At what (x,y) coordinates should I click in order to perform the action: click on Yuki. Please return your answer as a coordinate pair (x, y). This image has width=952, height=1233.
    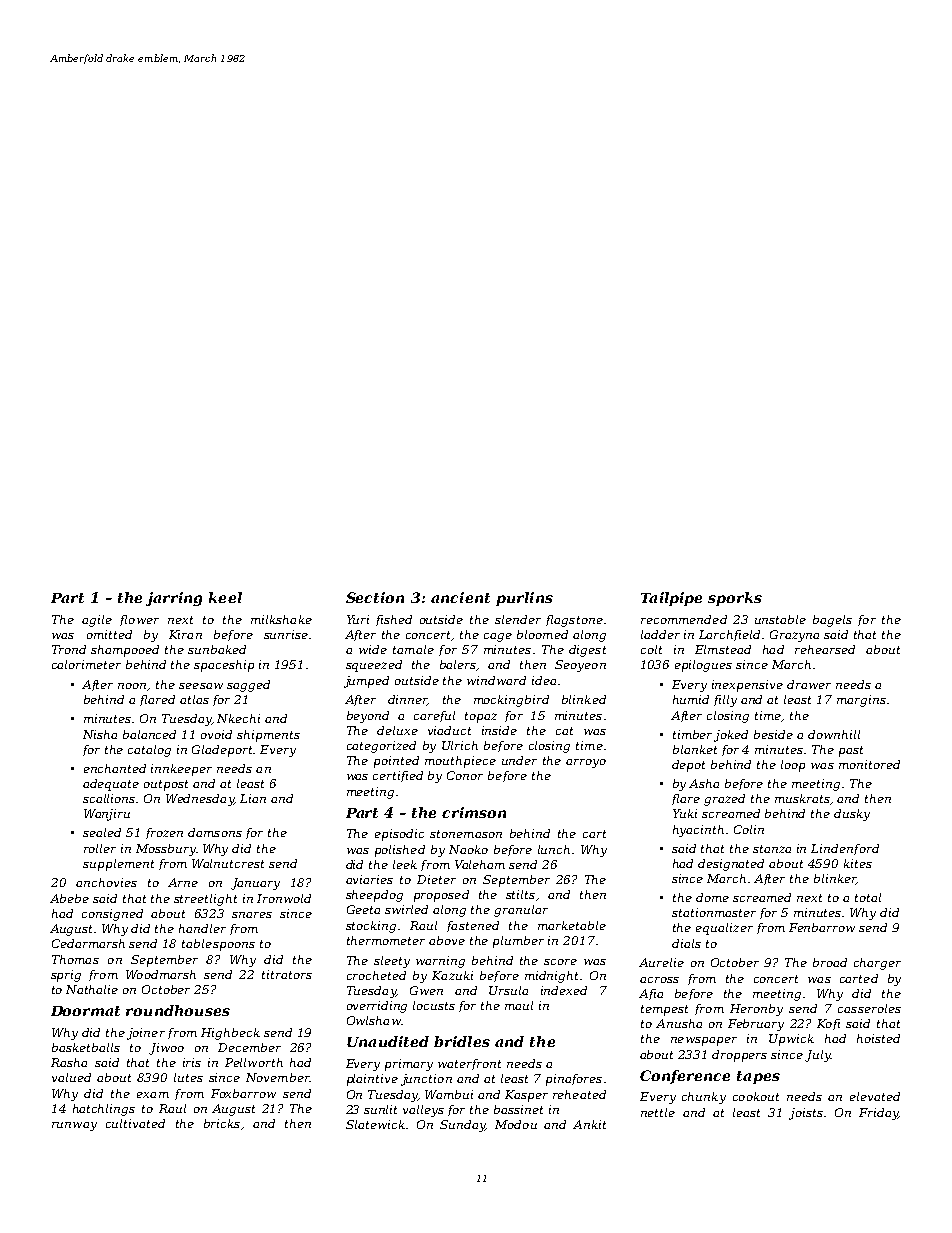
    Looking at the image, I should click on (685, 813).
